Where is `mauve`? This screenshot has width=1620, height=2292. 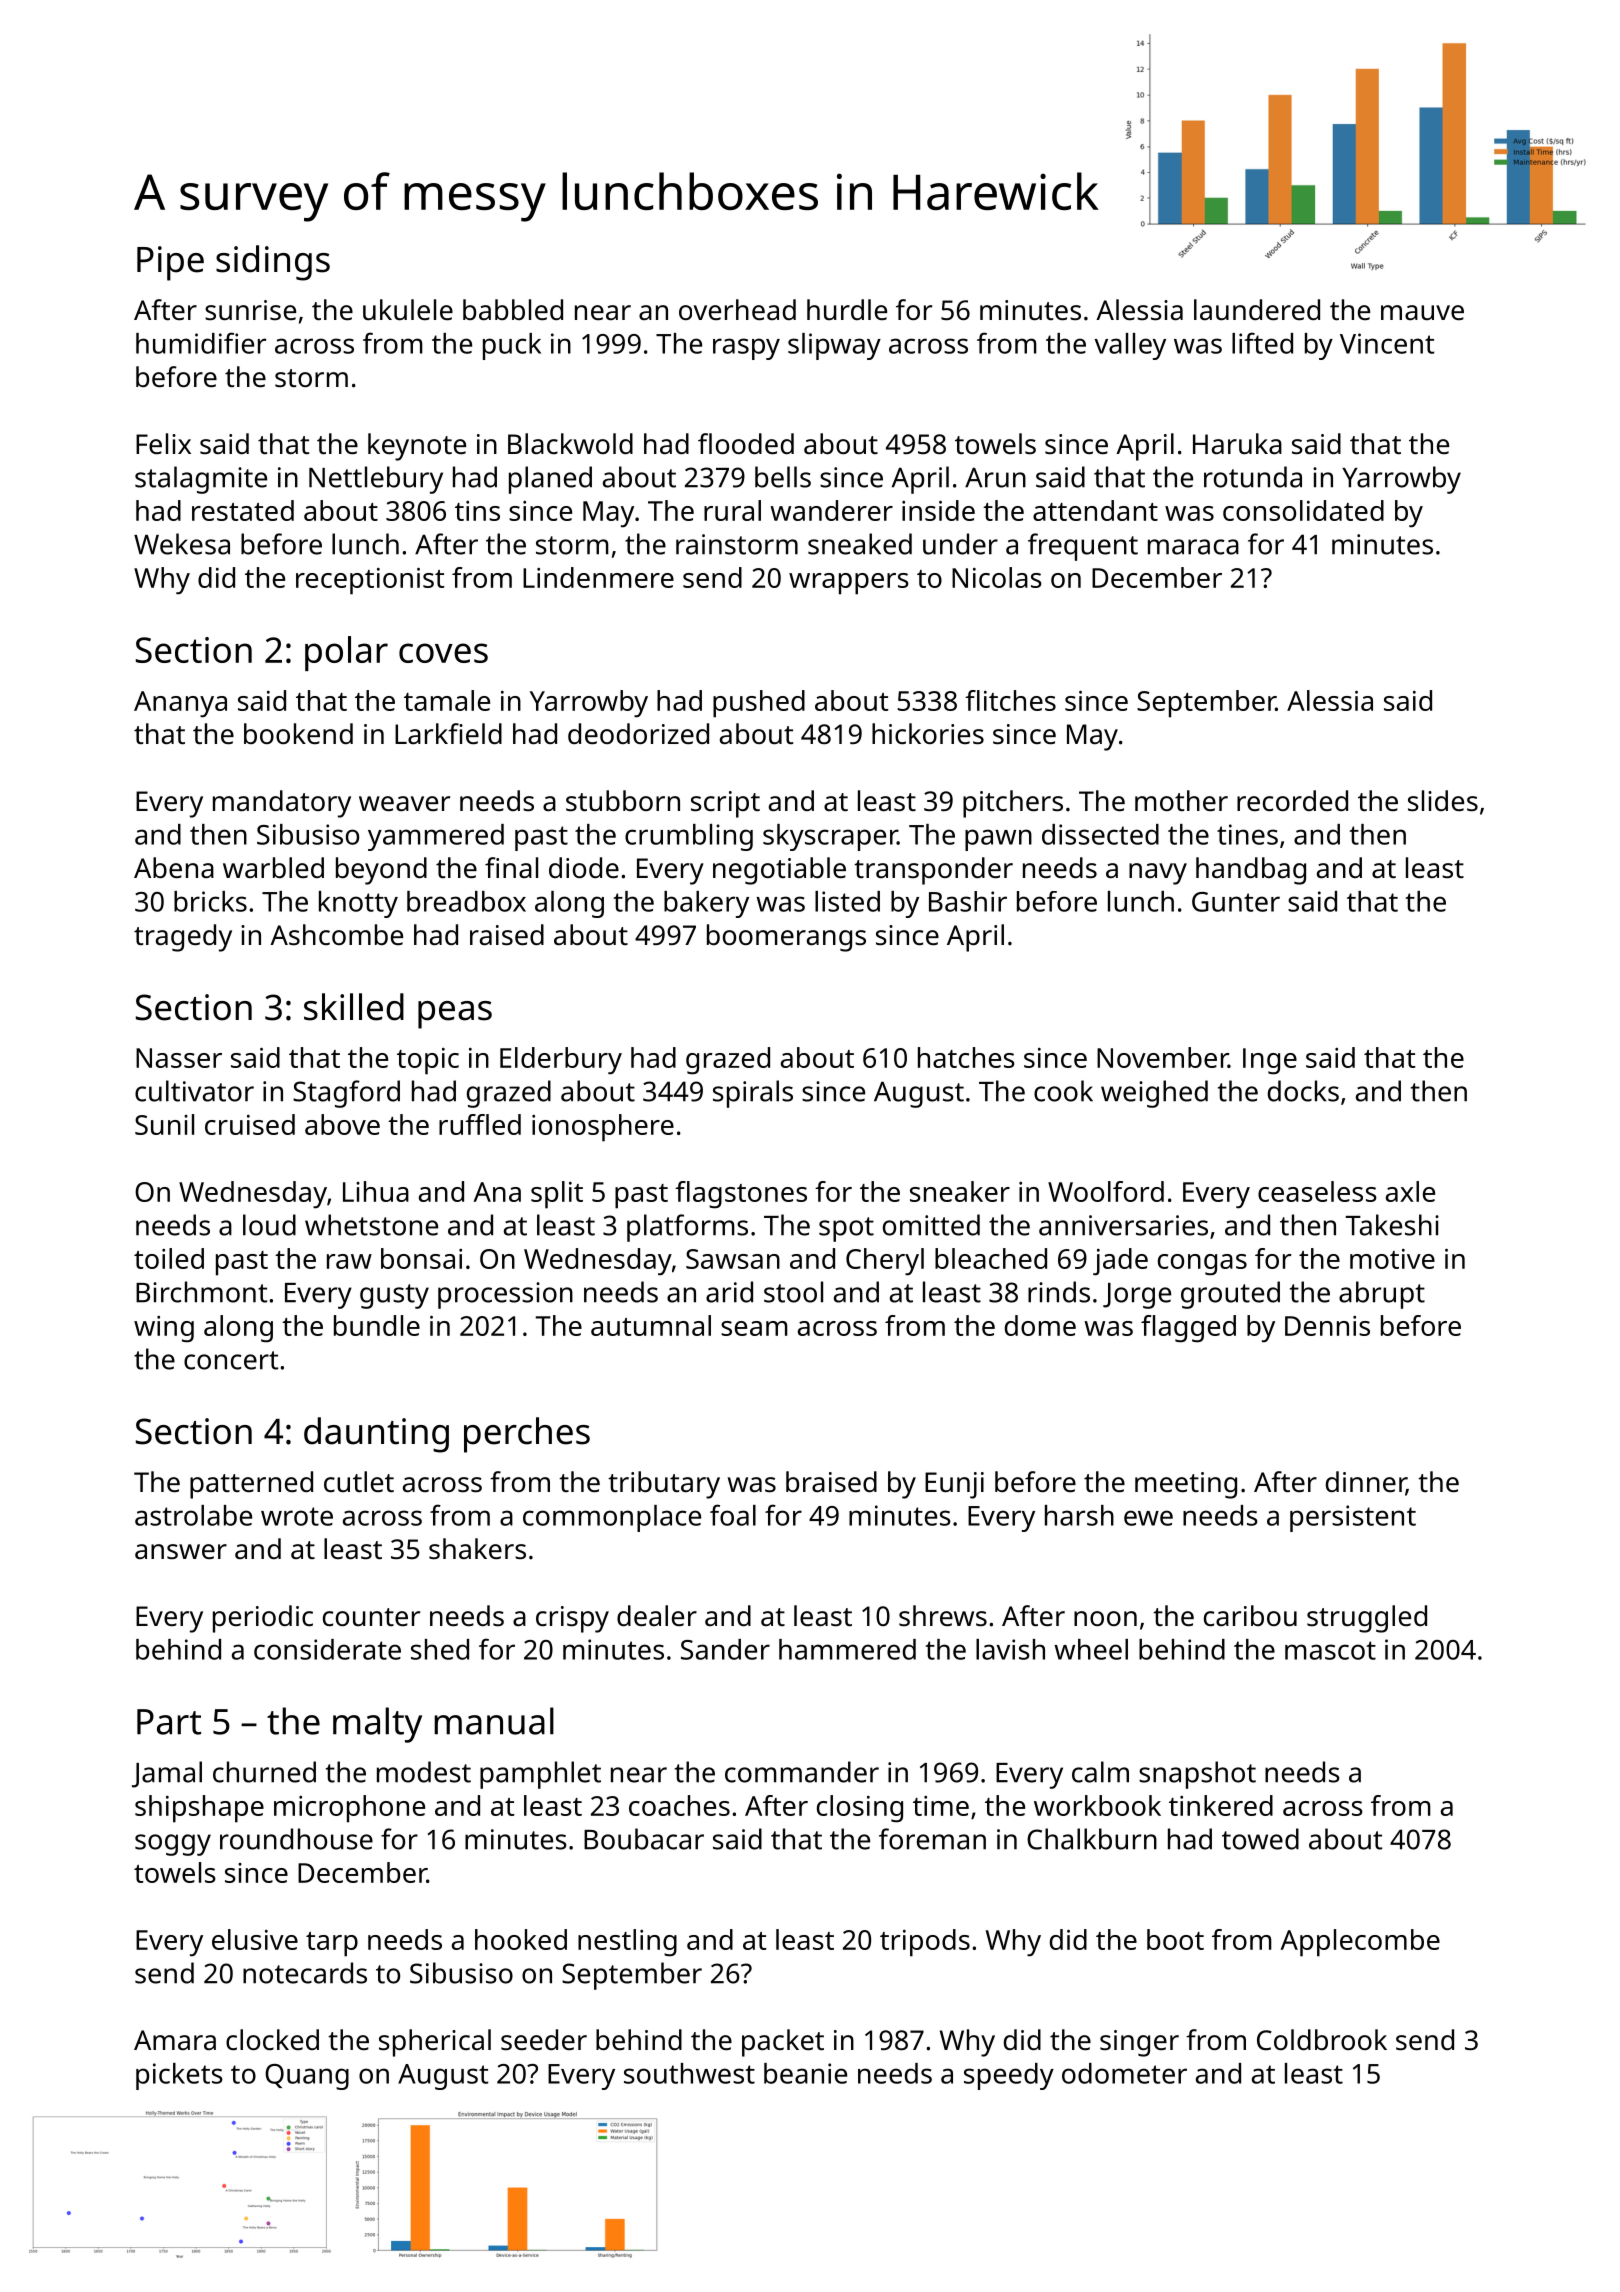
mauve is located at coordinates (1422, 312).
